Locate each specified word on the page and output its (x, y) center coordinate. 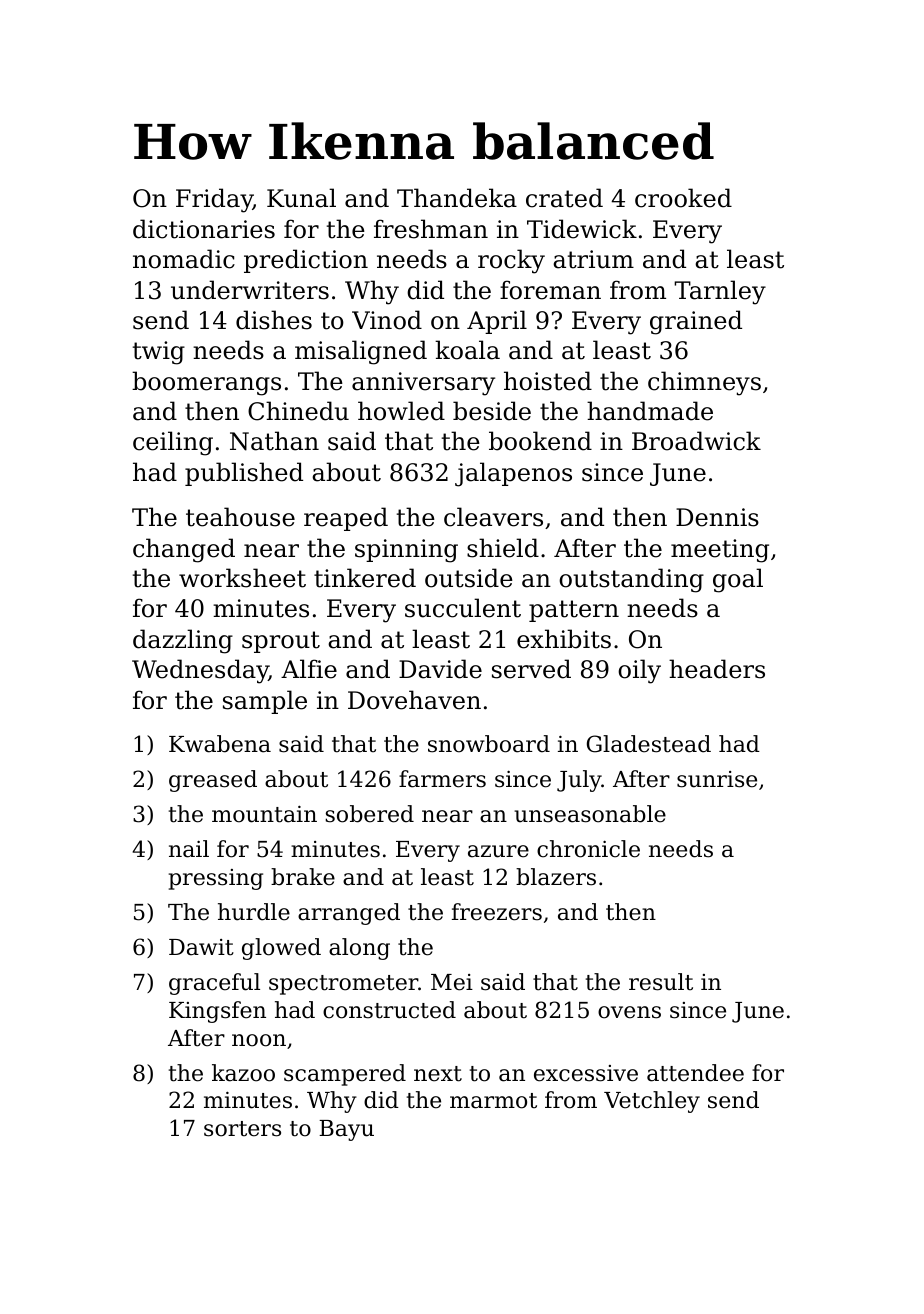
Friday (214, 200)
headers (717, 669)
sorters (242, 1129)
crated (564, 198)
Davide (440, 669)
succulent (463, 608)
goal (738, 580)
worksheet (242, 578)
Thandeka (457, 198)
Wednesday (200, 671)
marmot (493, 1101)
